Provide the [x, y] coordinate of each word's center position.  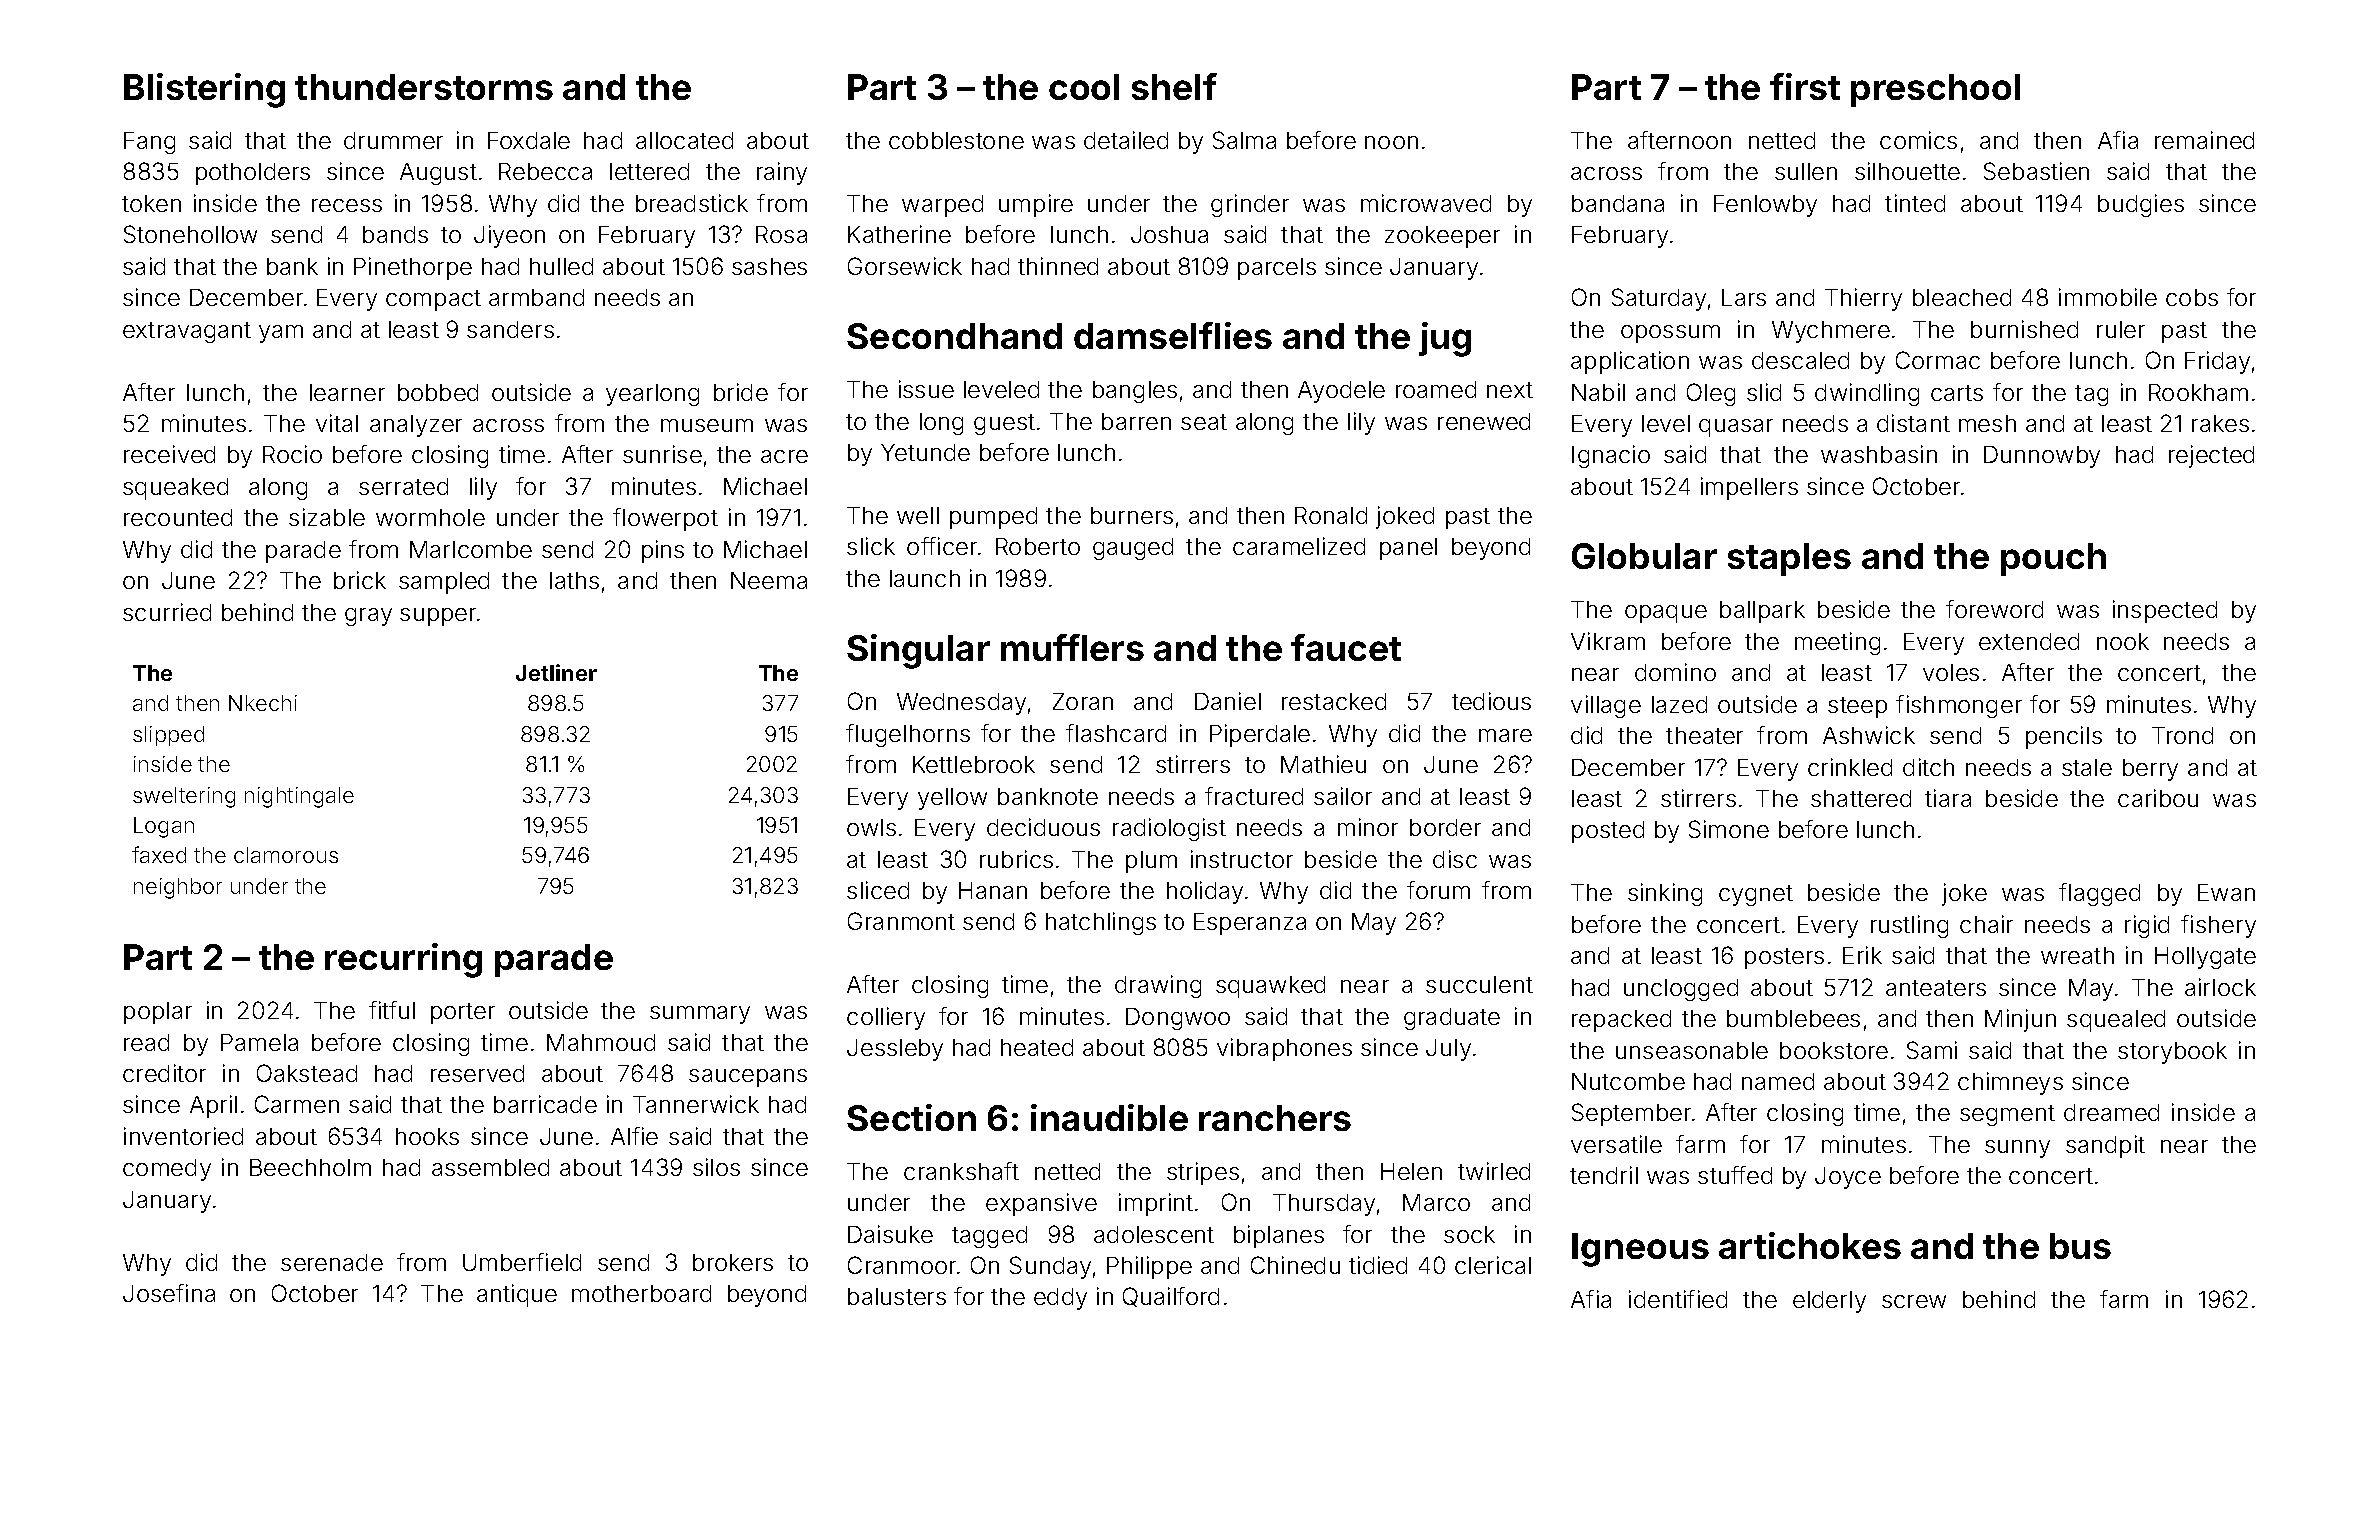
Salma [1244, 140]
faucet [1346, 647]
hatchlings [1101, 923]
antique [517, 1295]
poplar [158, 1013]
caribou [2158, 798]
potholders [253, 174]
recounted [178, 517]
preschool [1935, 90]
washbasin [1879, 454]
